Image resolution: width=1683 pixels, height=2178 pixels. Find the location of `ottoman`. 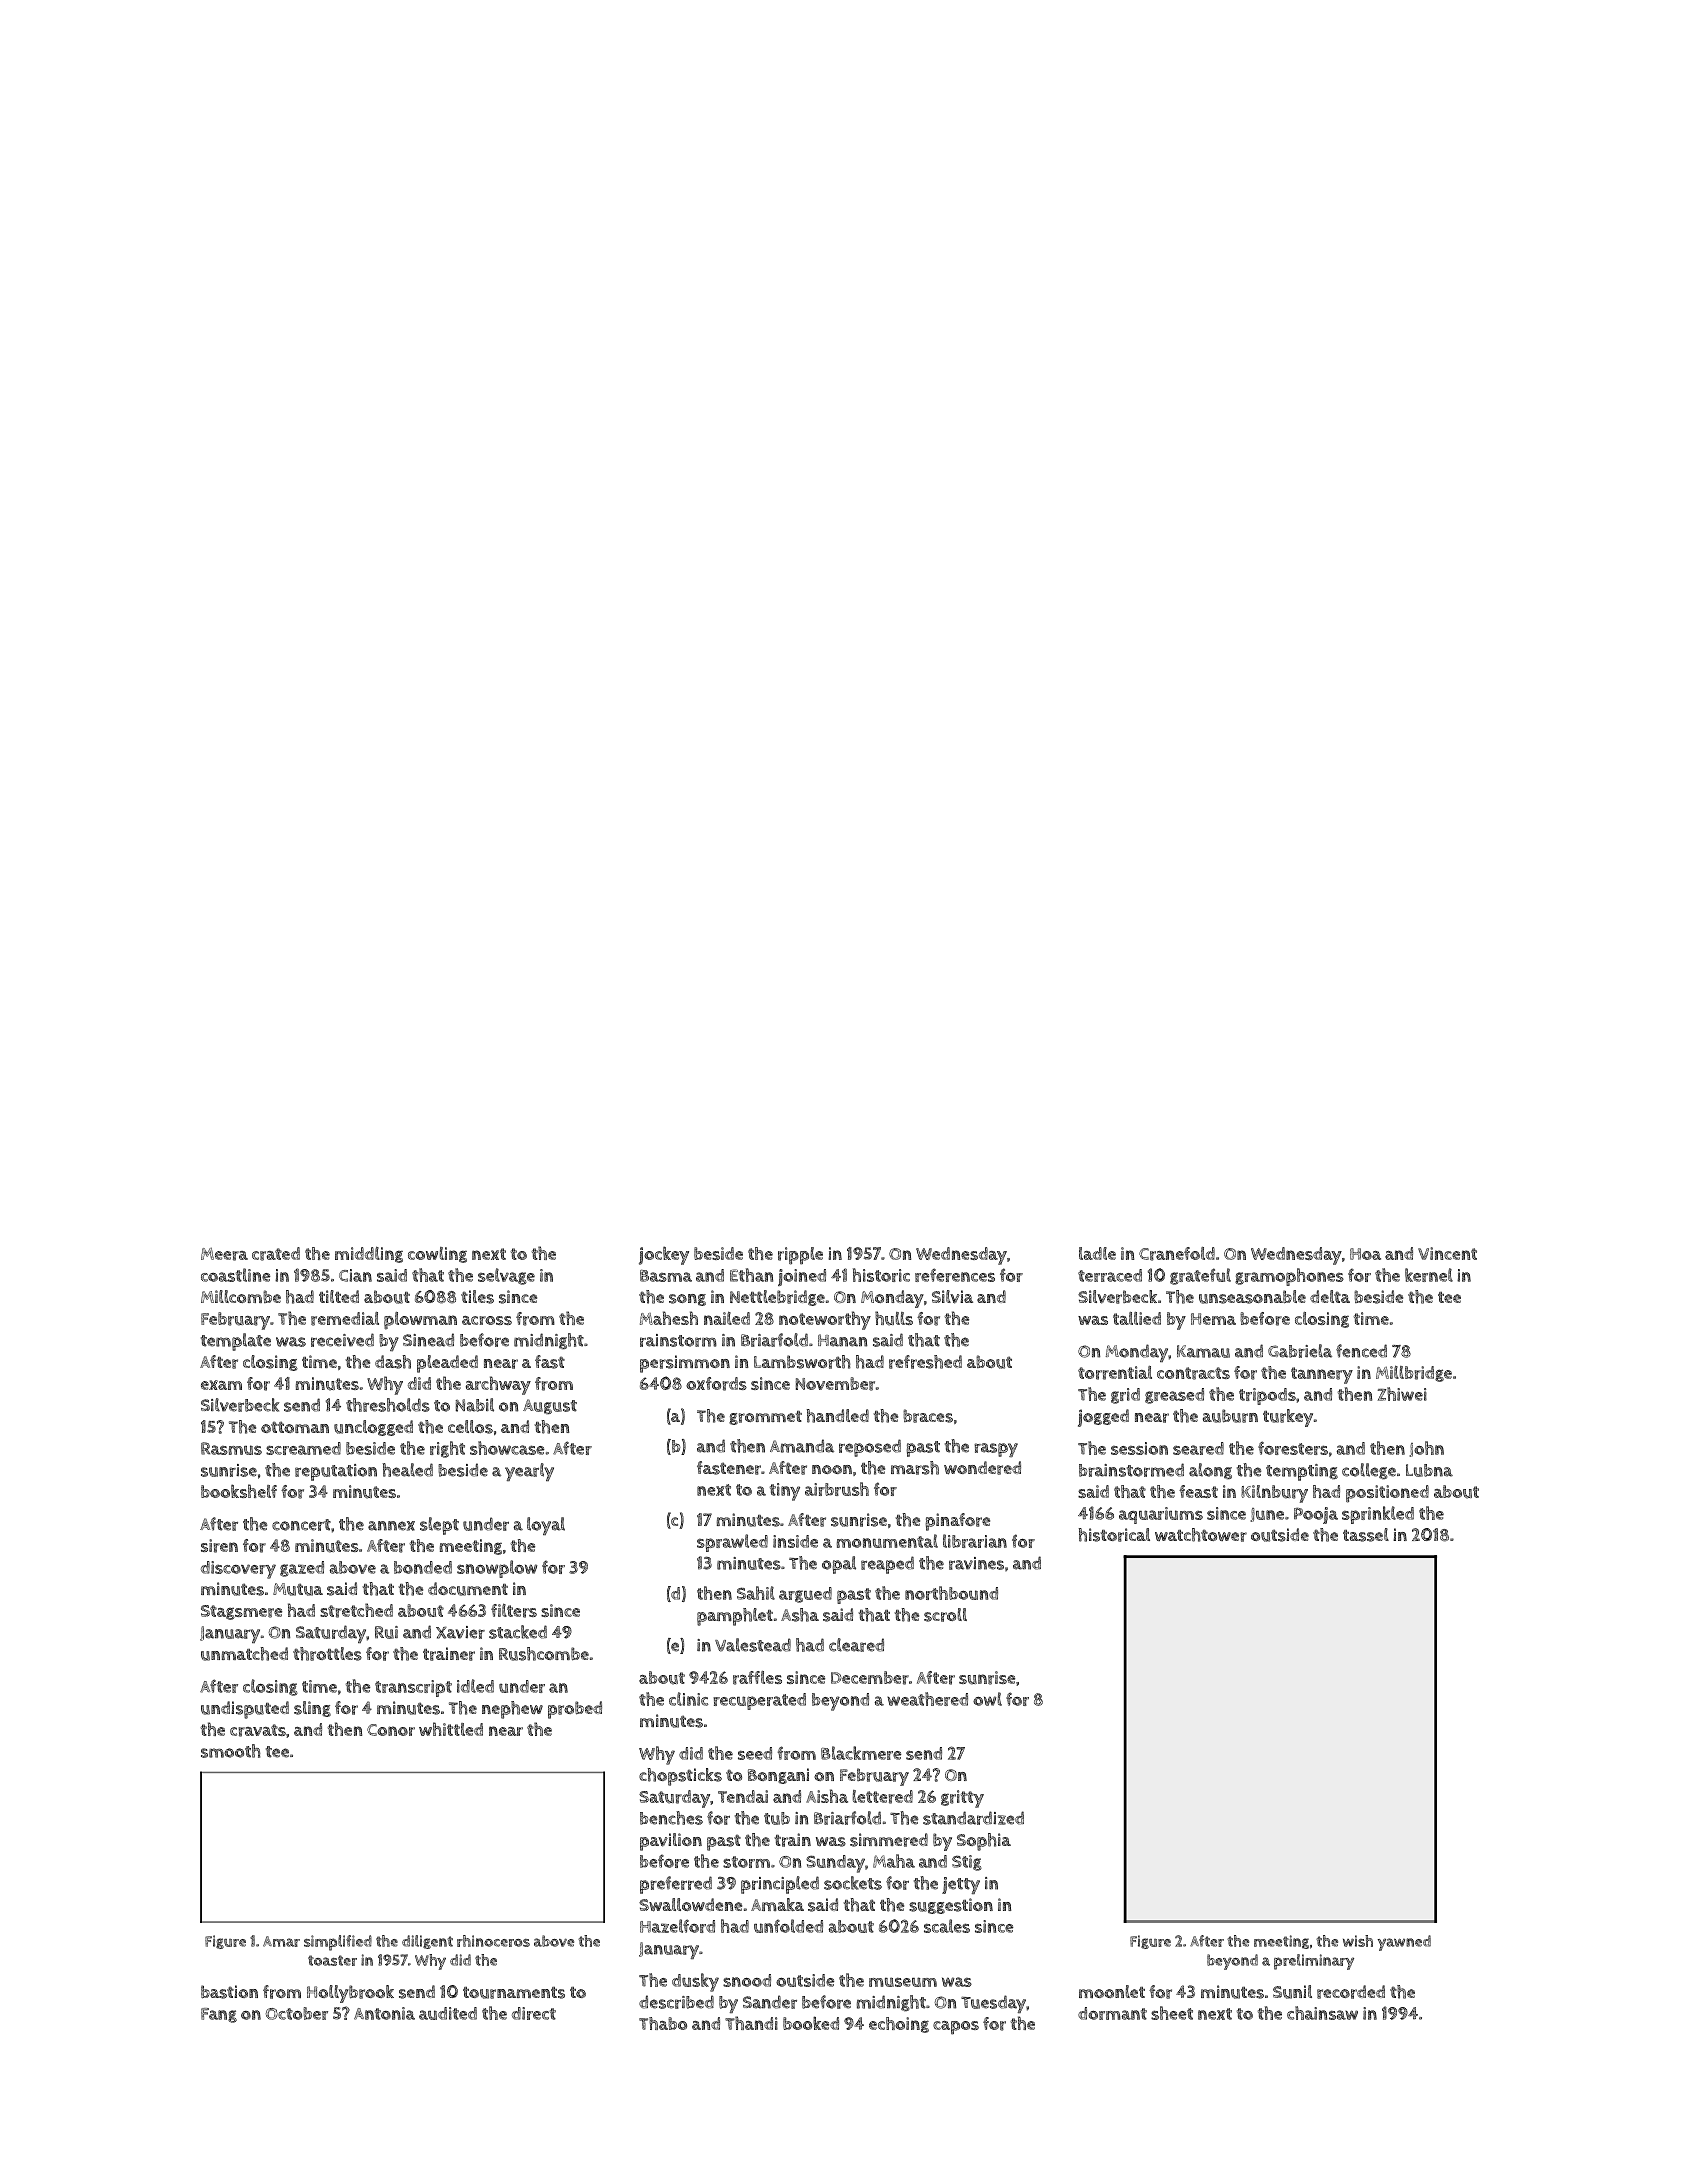

ottoman is located at coordinates (295, 1427).
